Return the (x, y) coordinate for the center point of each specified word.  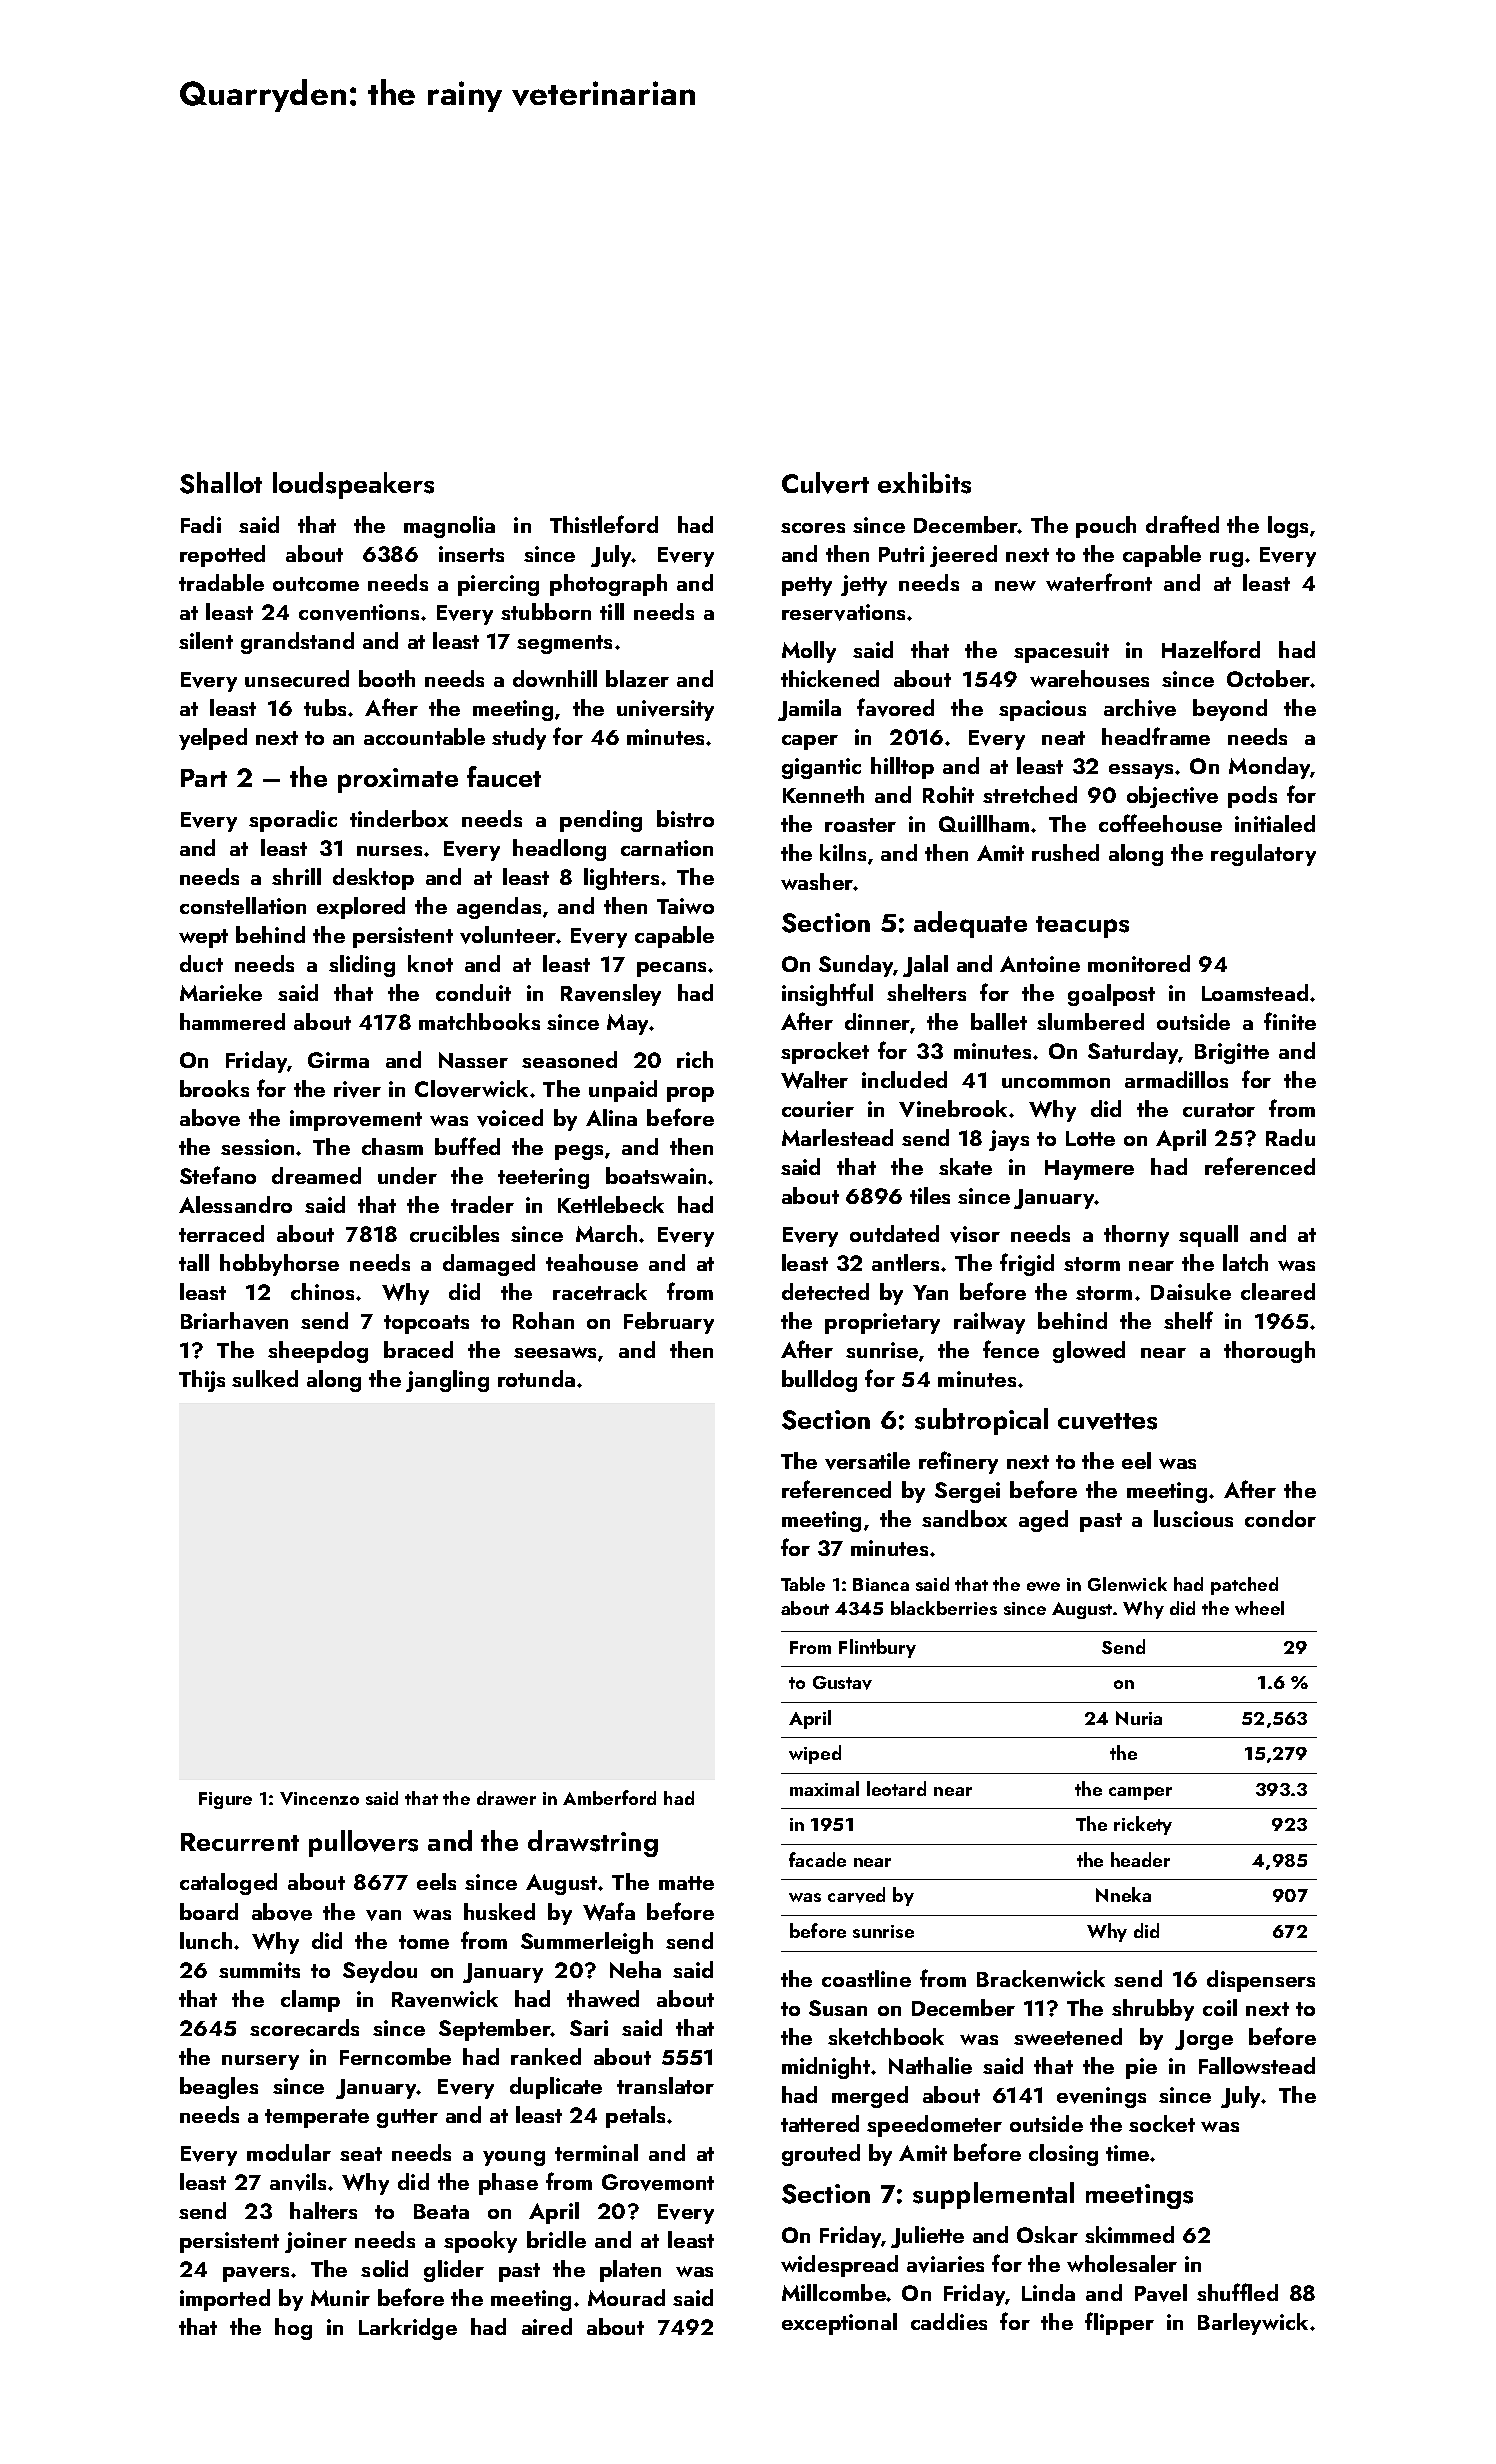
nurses (389, 851)
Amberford (609, 1797)
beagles (219, 2088)
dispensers (1261, 1981)
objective (1172, 797)
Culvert (825, 483)
